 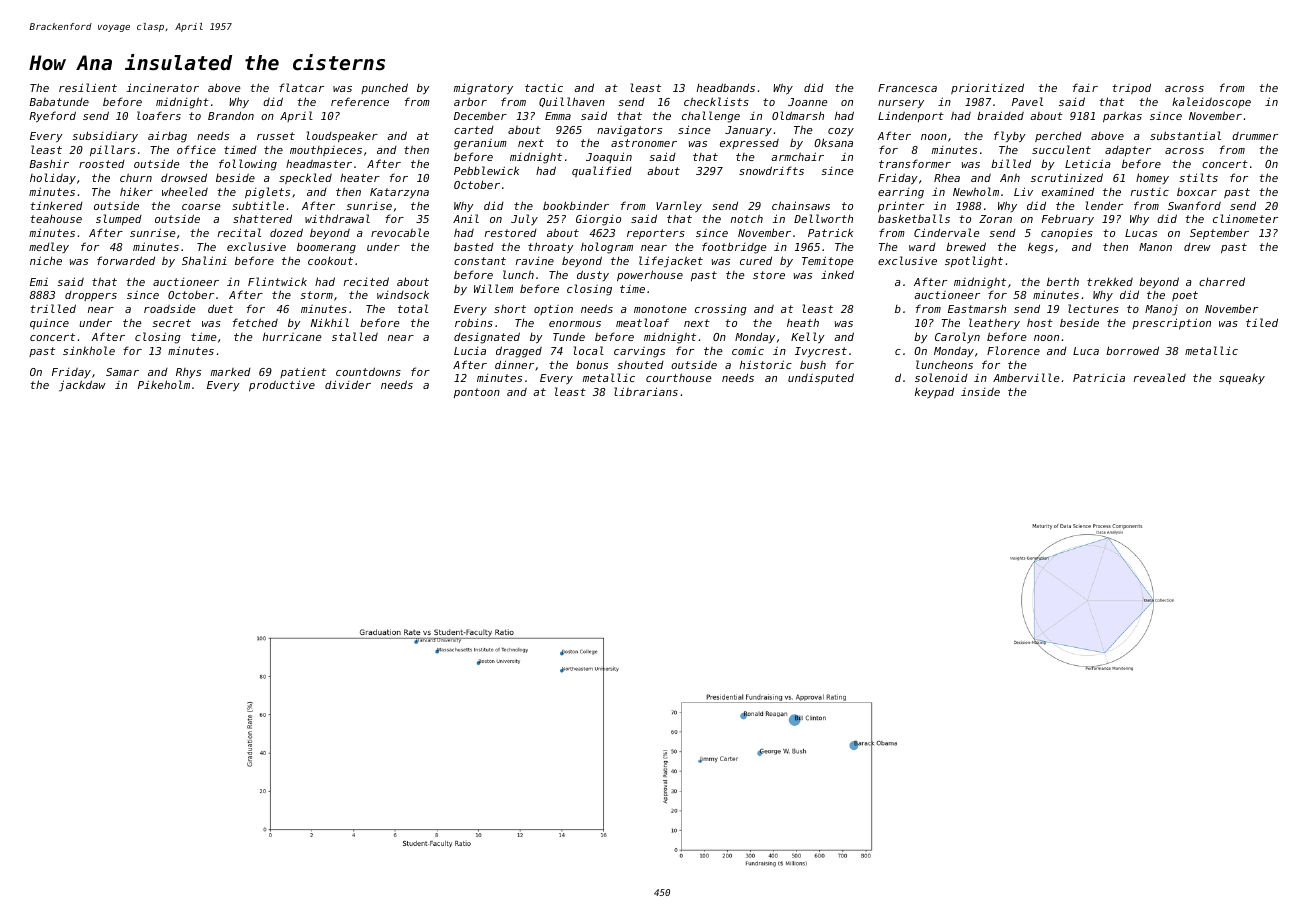 What do you see at coordinates (384, 88) in the screenshot?
I see `punched` at bounding box center [384, 88].
